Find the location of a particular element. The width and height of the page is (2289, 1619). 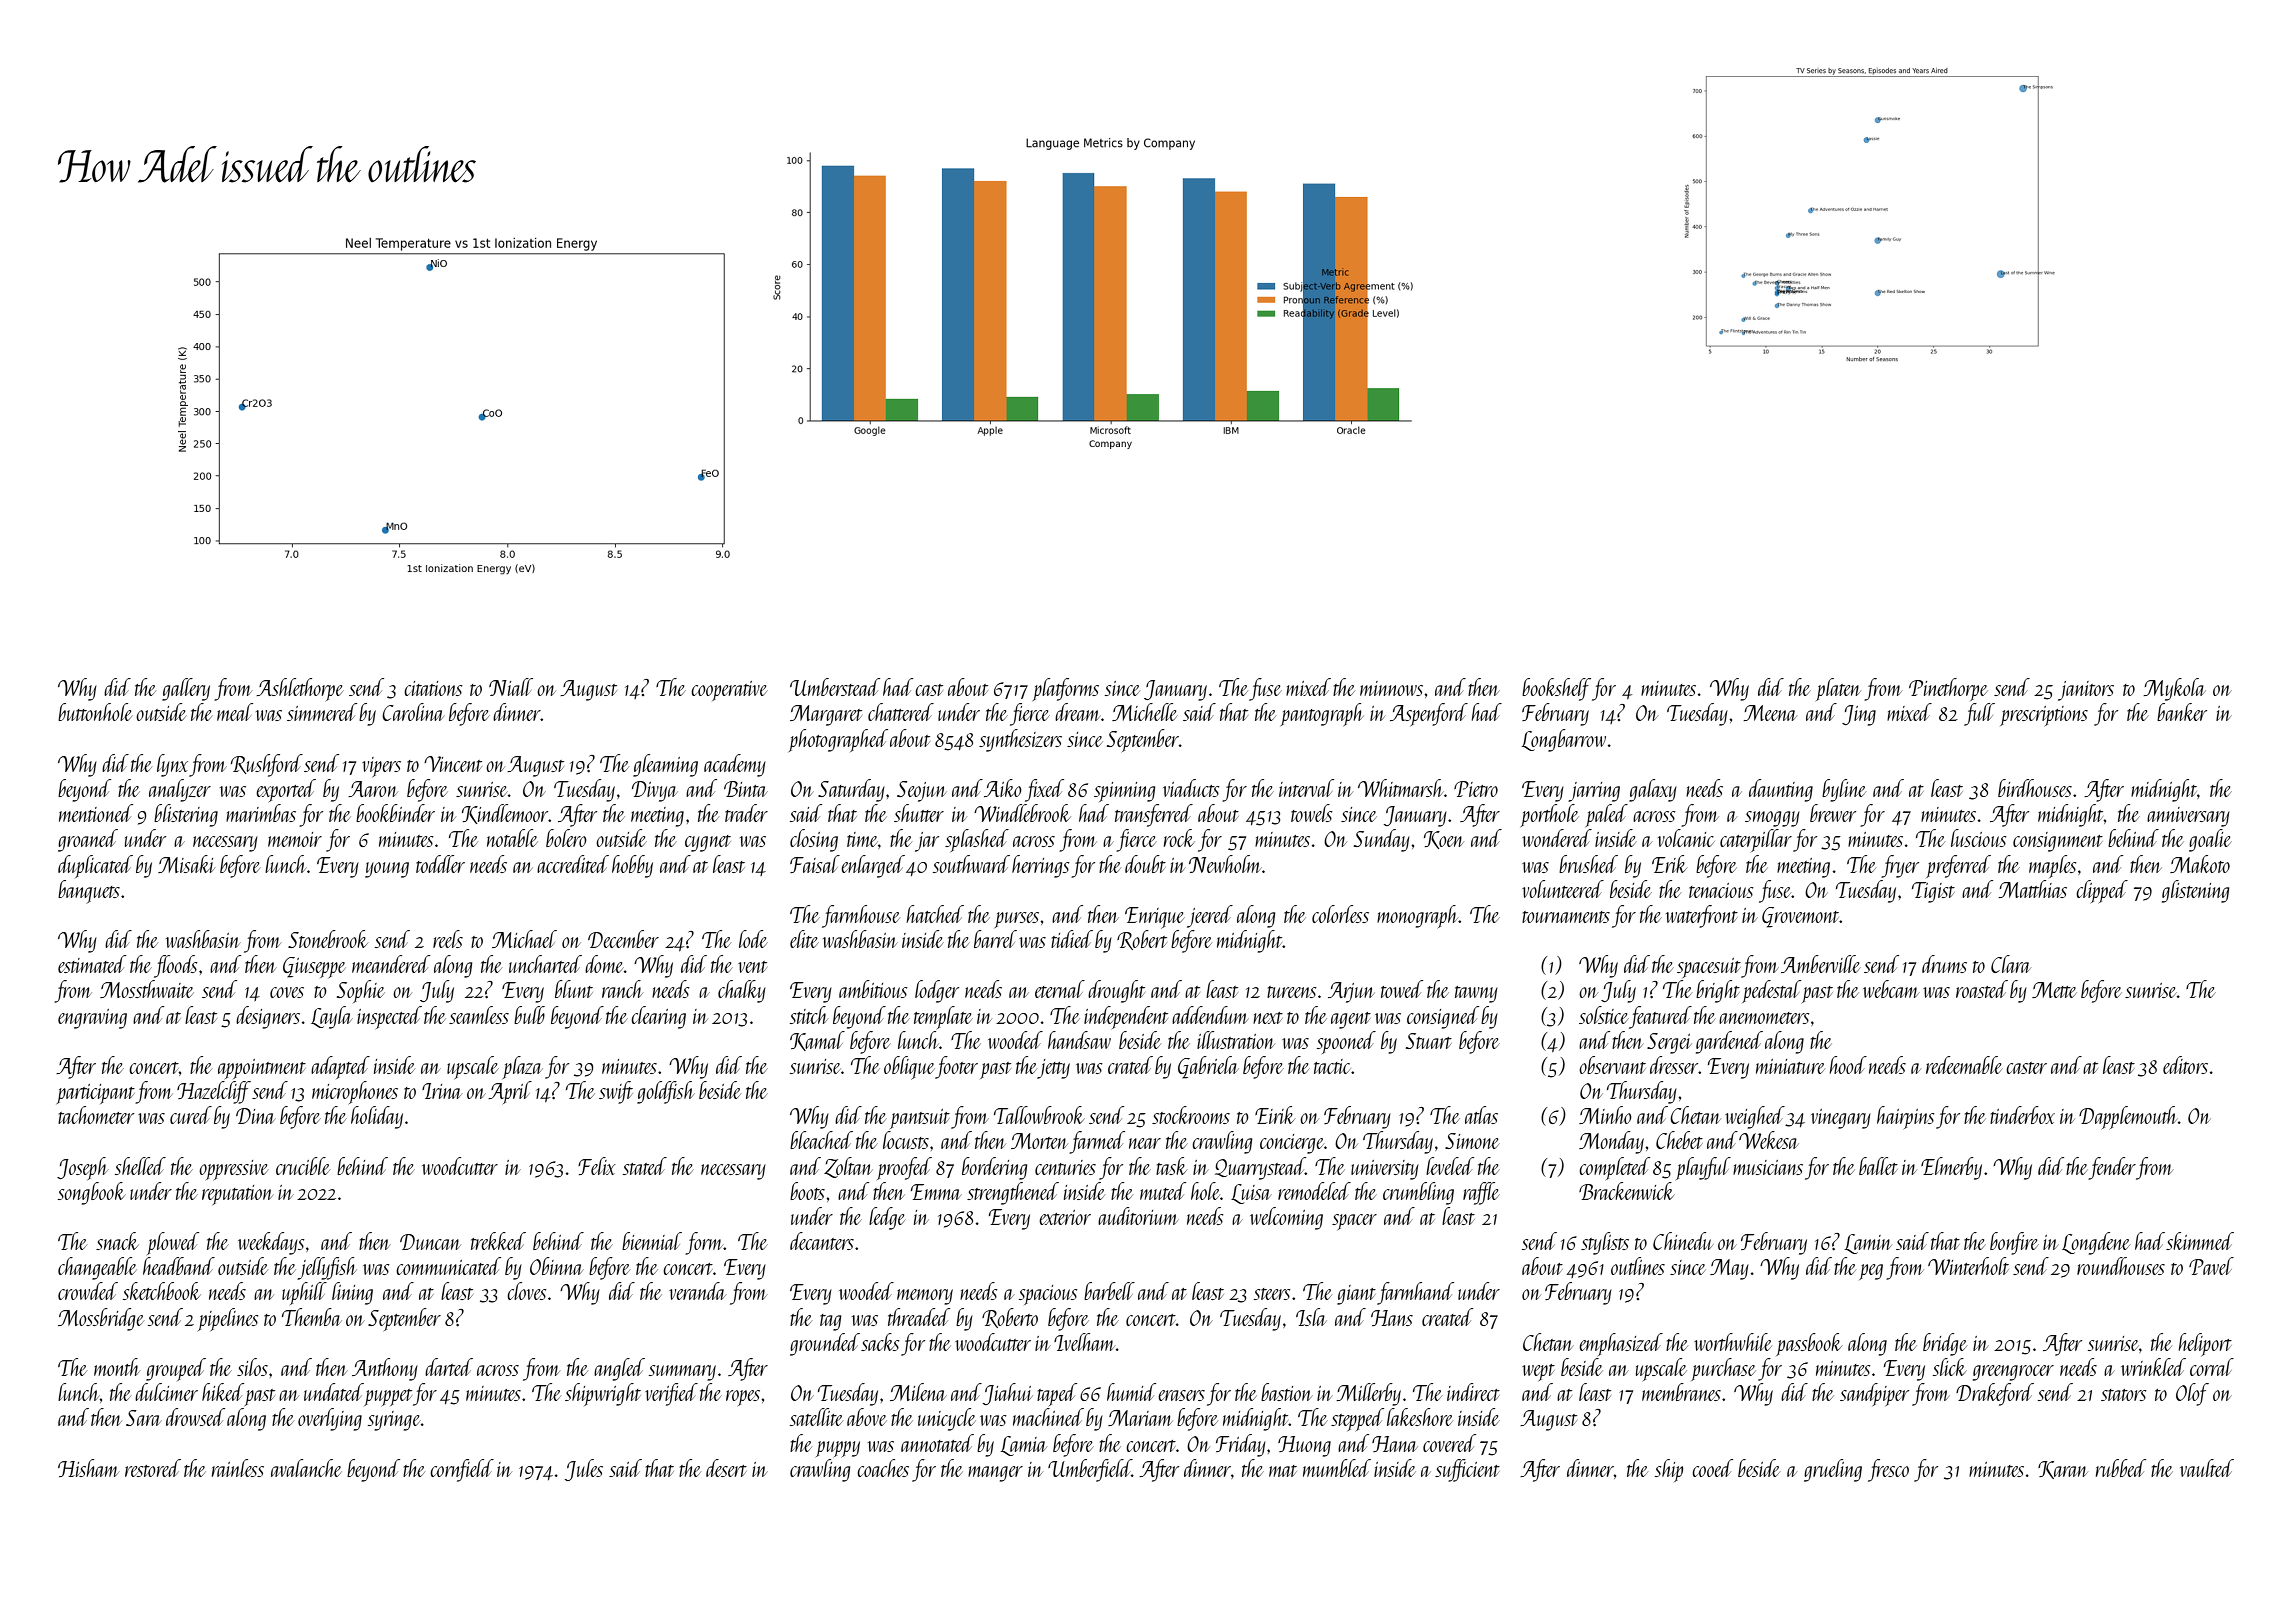

Misaki is located at coordinates (186, 864).
